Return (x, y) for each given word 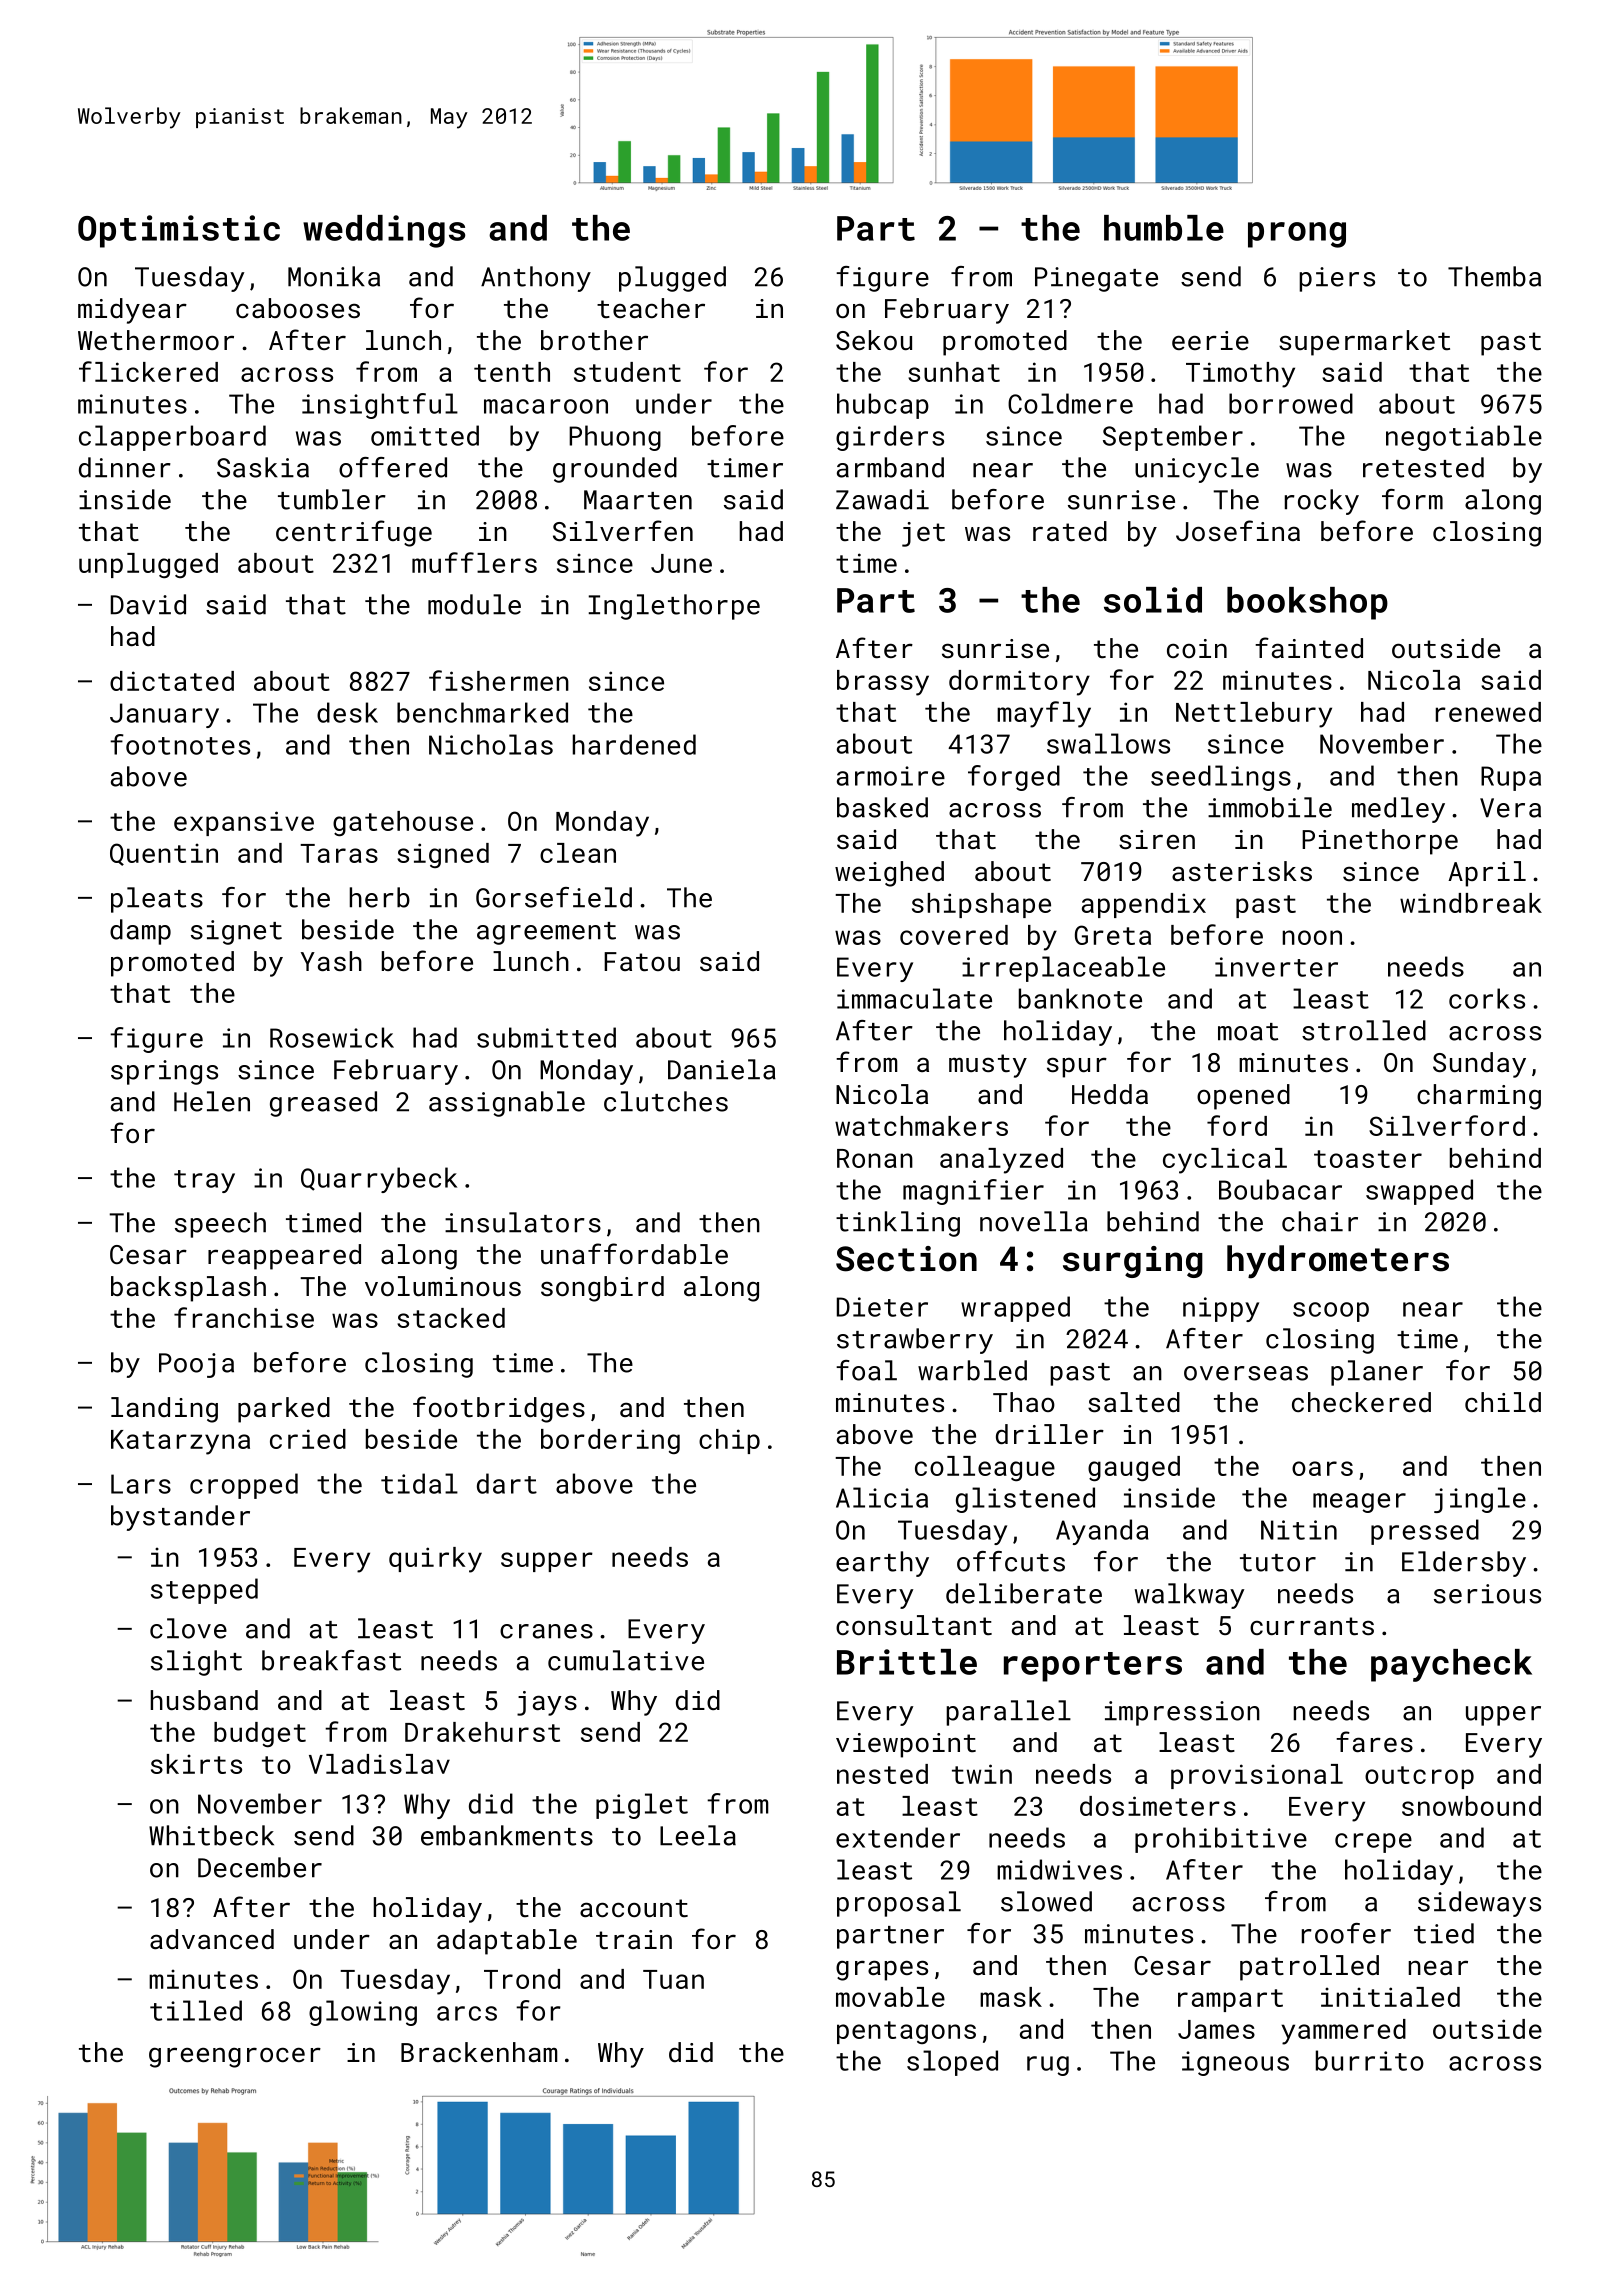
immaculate (914, 998)
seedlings (1221, 778)
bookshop (1307, 603)
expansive (244, 823)
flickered (148, 371)
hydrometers (1338, 1262)
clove (188, 1628)
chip (729, 1441)
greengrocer (235, 2057)
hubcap (883, 406)
